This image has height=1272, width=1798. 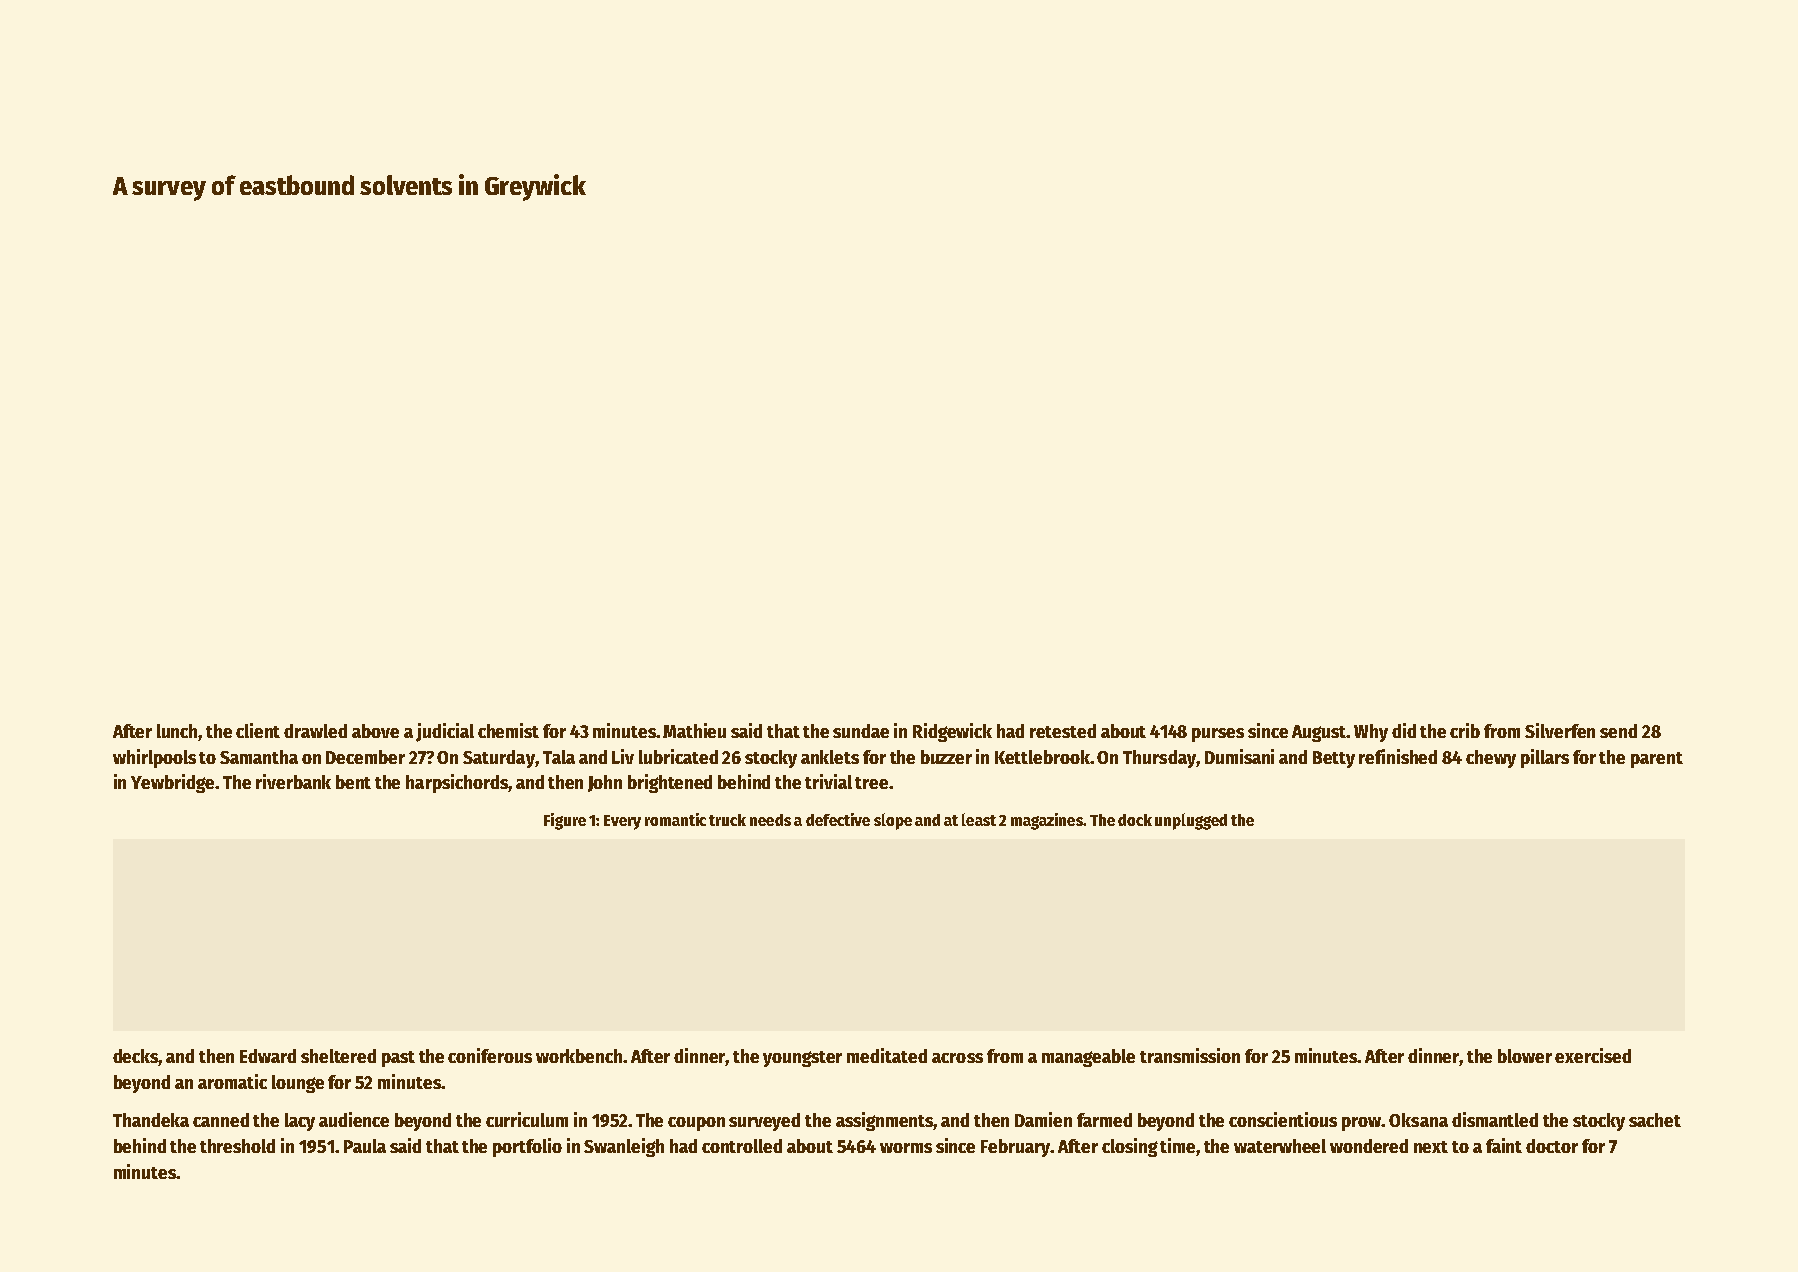 What do you see at coordinates (315, 731) in the image?
I see `drawled` at bounding box center [315, 731].
